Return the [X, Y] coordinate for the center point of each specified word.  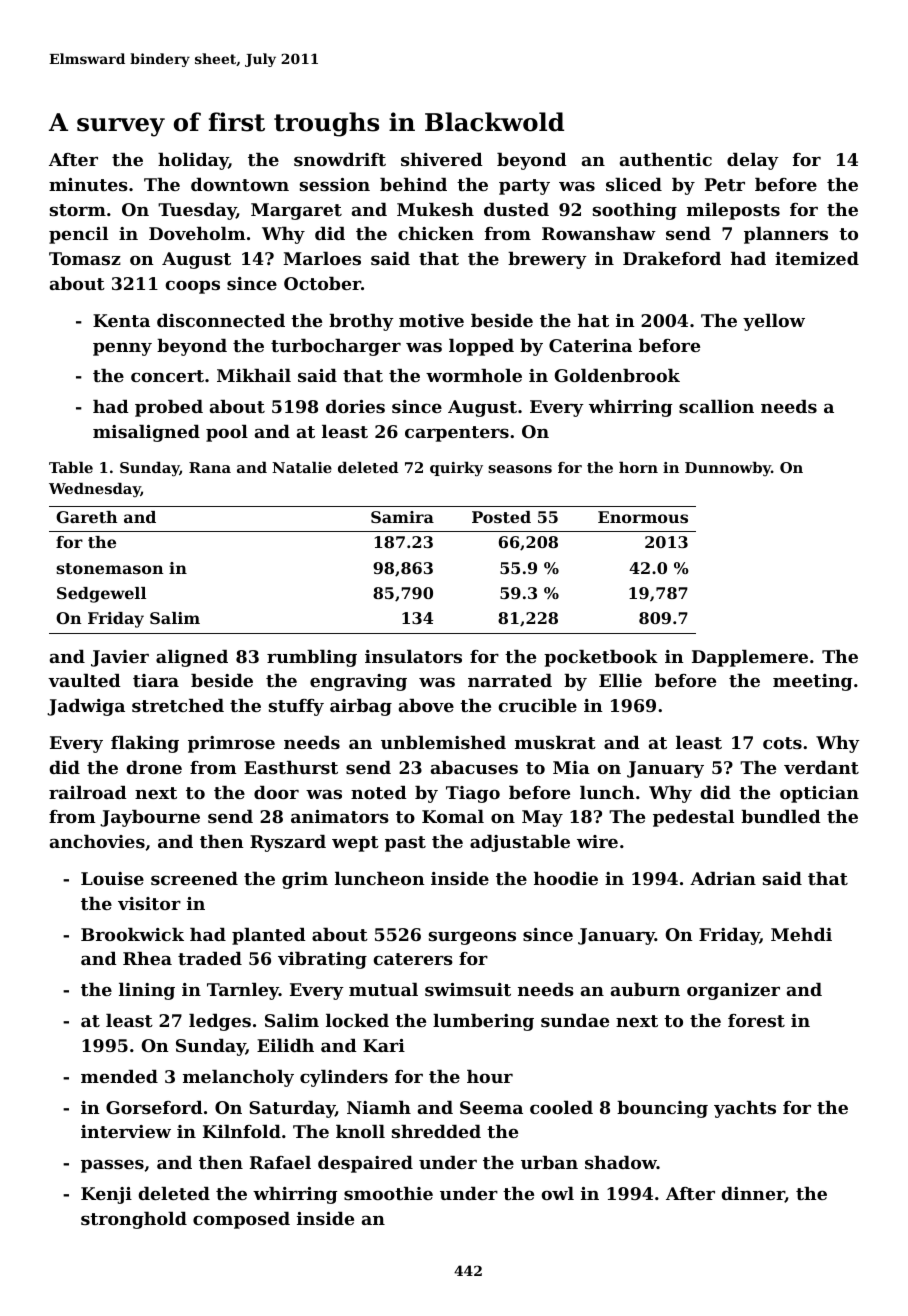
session [335, 184]
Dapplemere [750, 658]
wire [597, 841]
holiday [193, 161]
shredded [436, 1131]
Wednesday [95, 490]
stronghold [134, 1220]
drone [154, 767]
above [426, 705]
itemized [817, 258]
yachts [745, 1109]
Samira [402, 517]
